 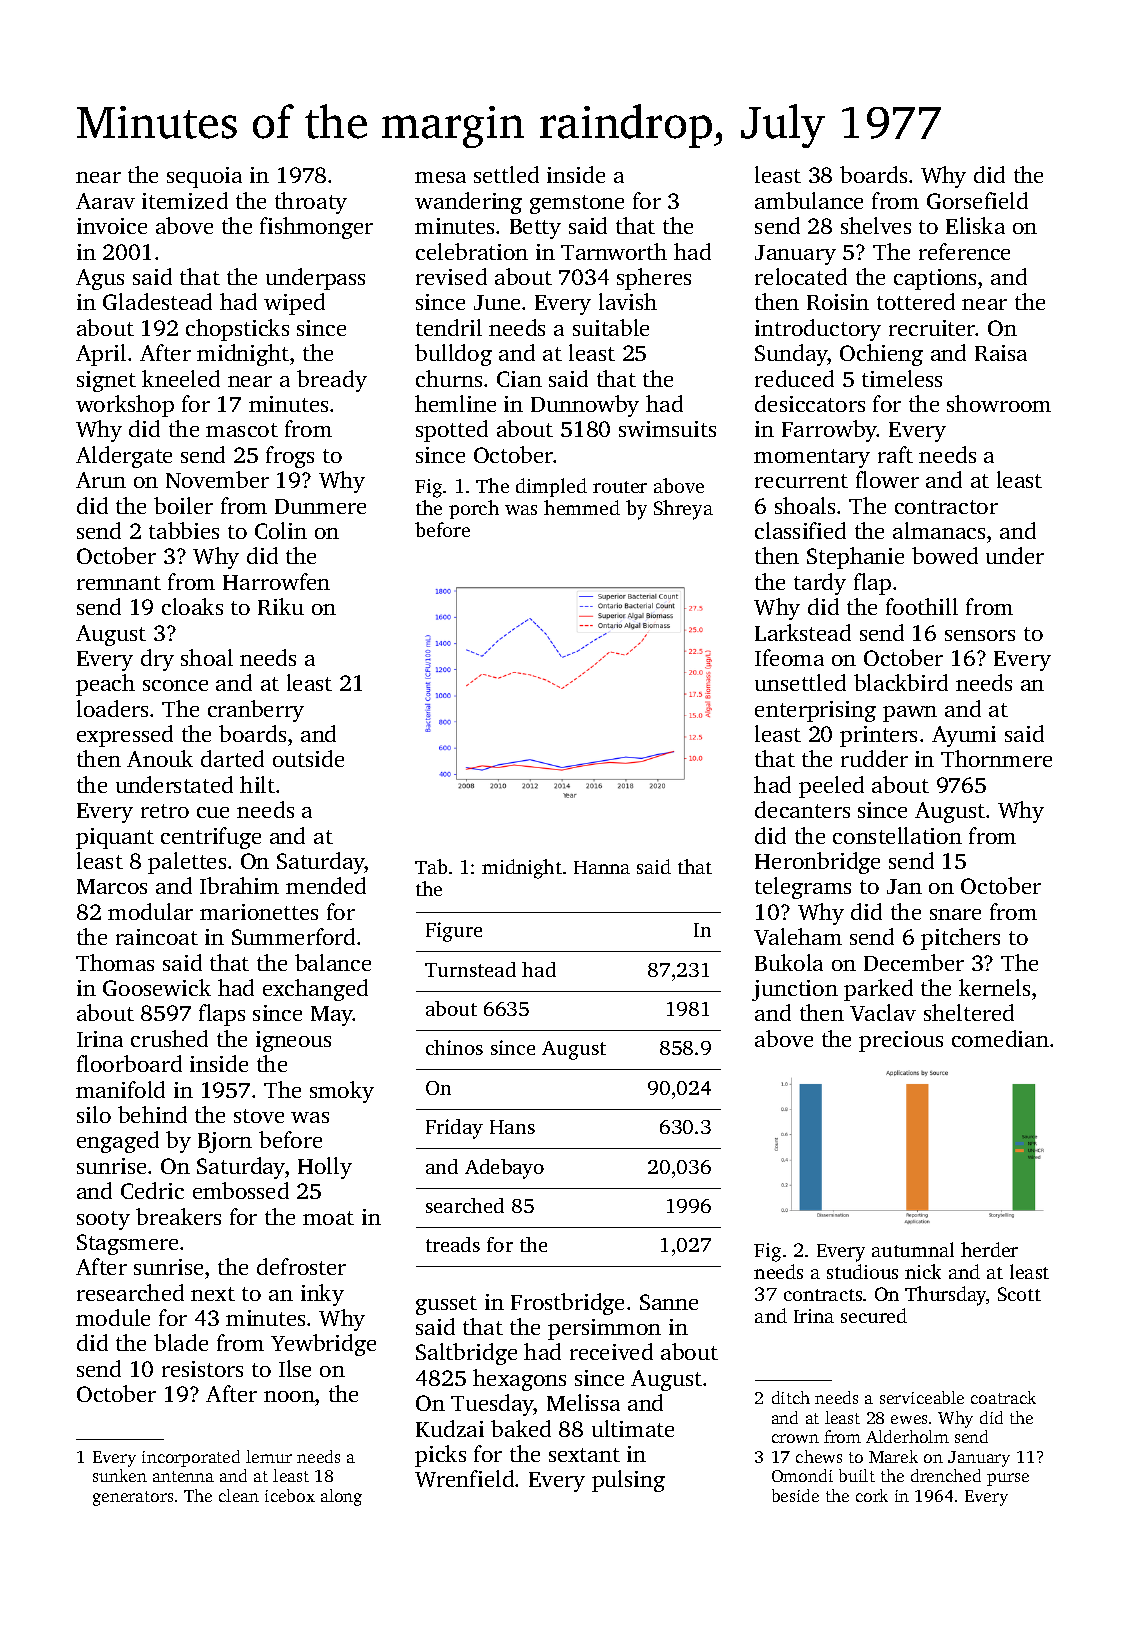 I want to click on Bjorn, so click(x=225, y=1142).
